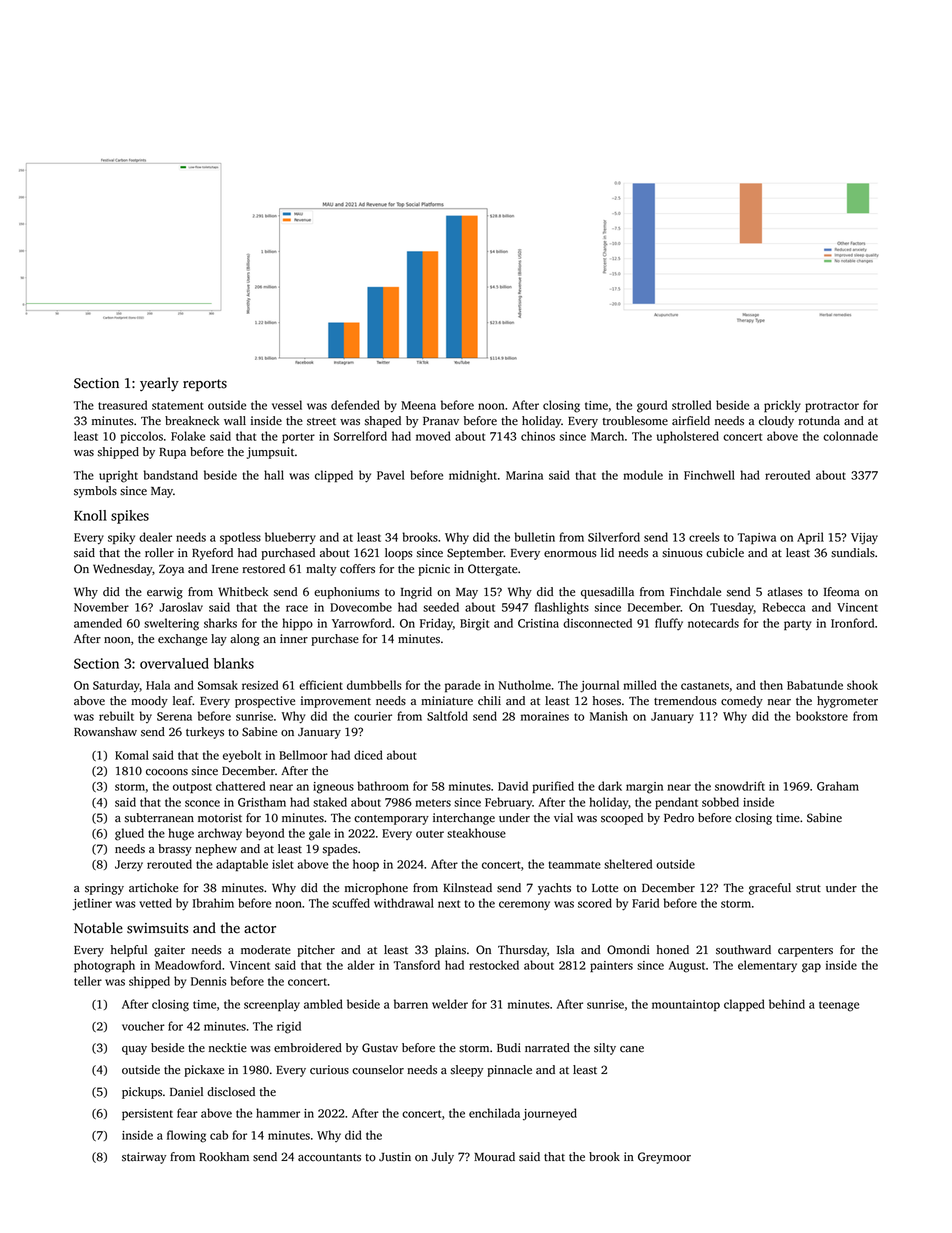  What do you see at coordinates (244, 640) in the document?
I see `along` at bounding box center [244, 640].
